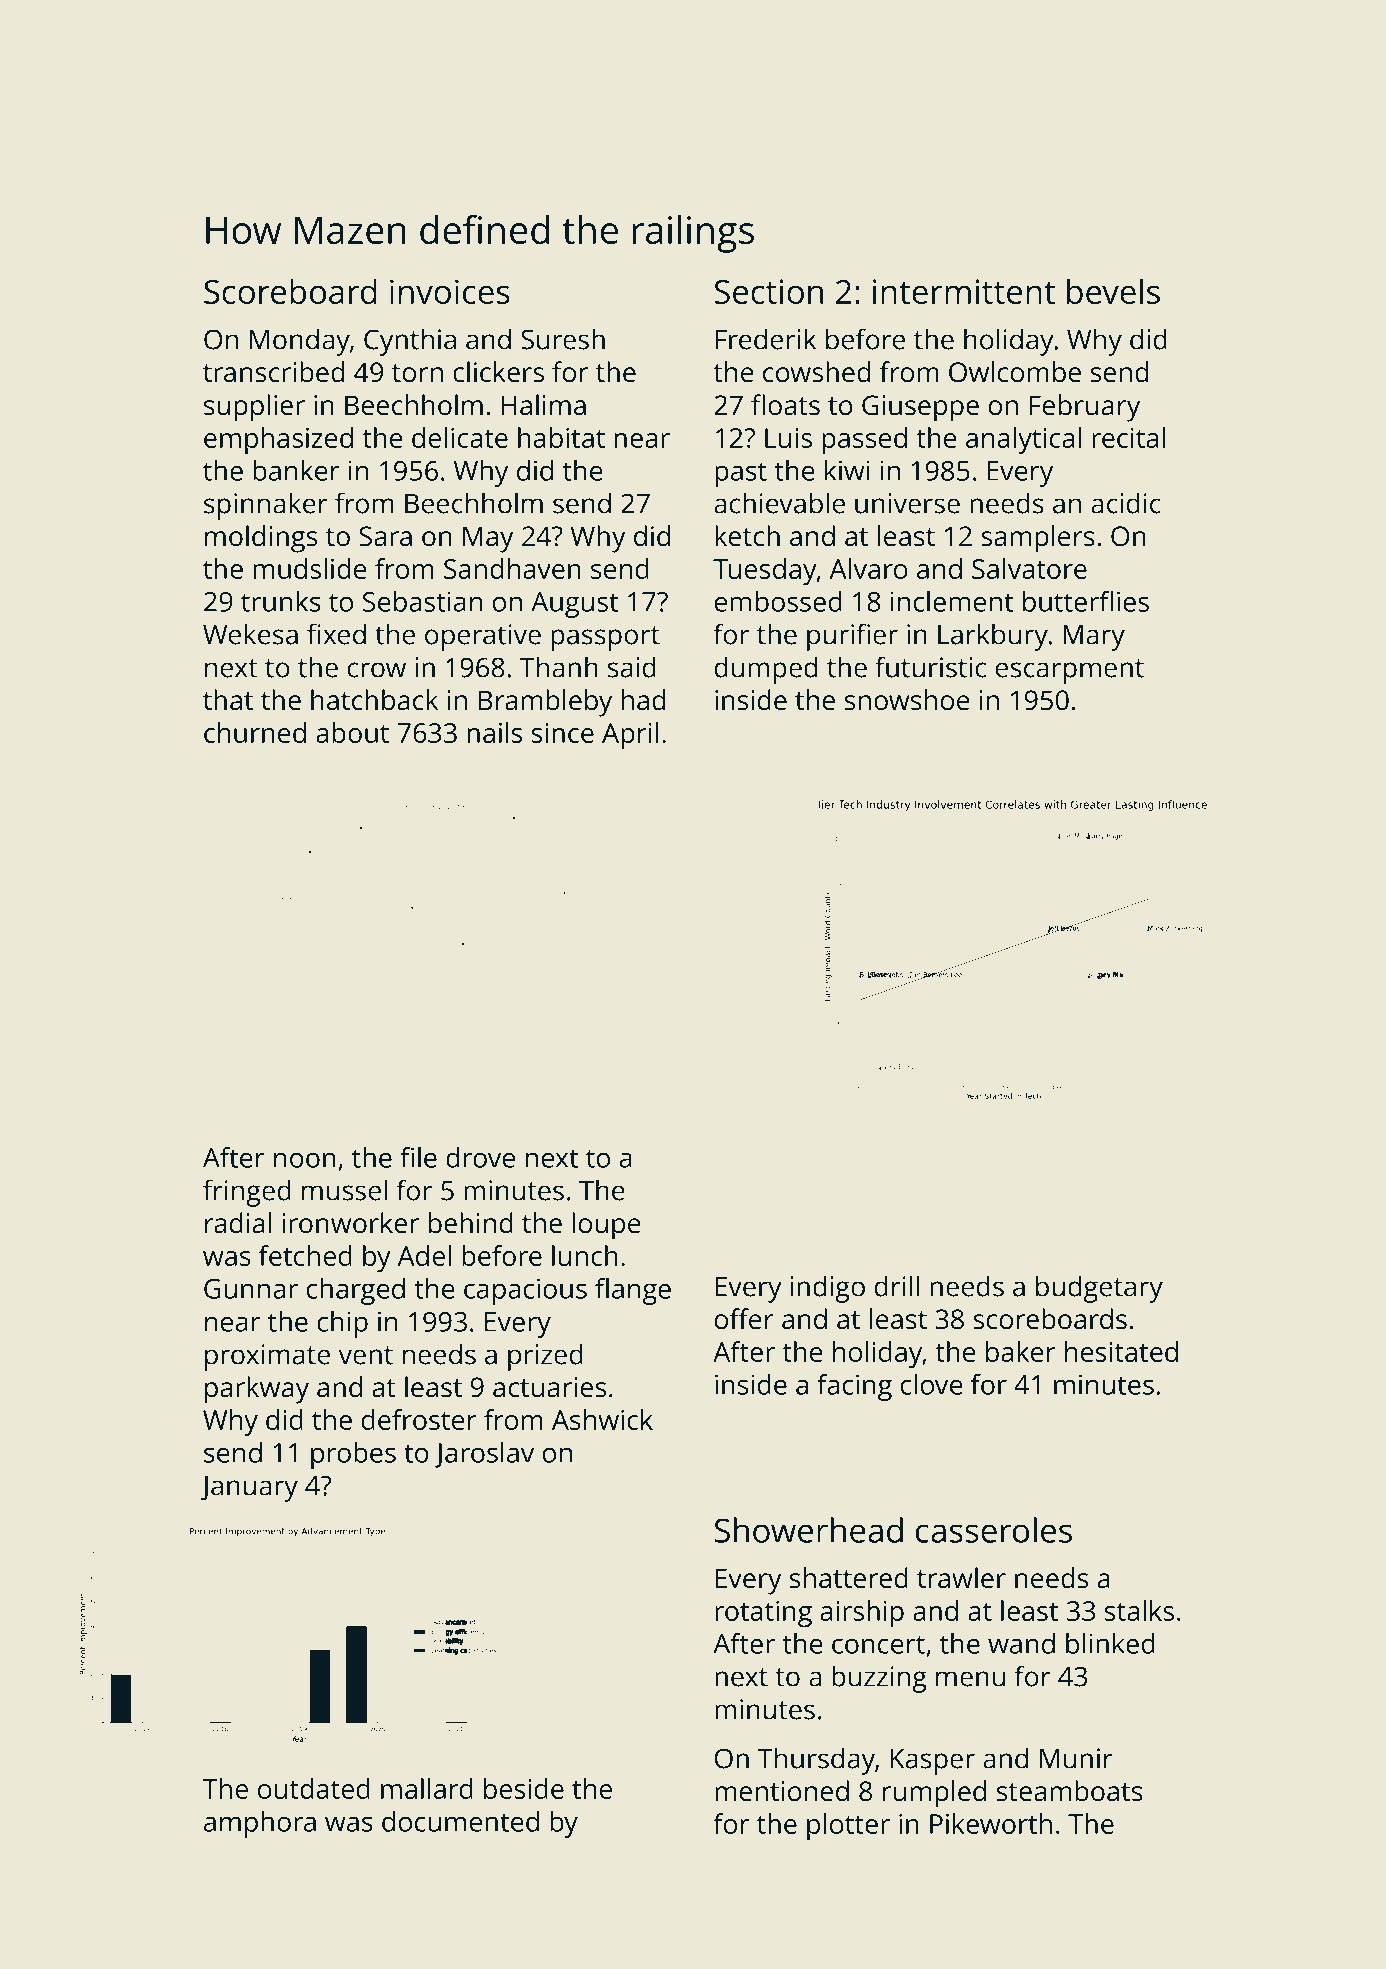  Describe the element at coordinates (374, 700) in the image. I see `hatchback` at that location.
